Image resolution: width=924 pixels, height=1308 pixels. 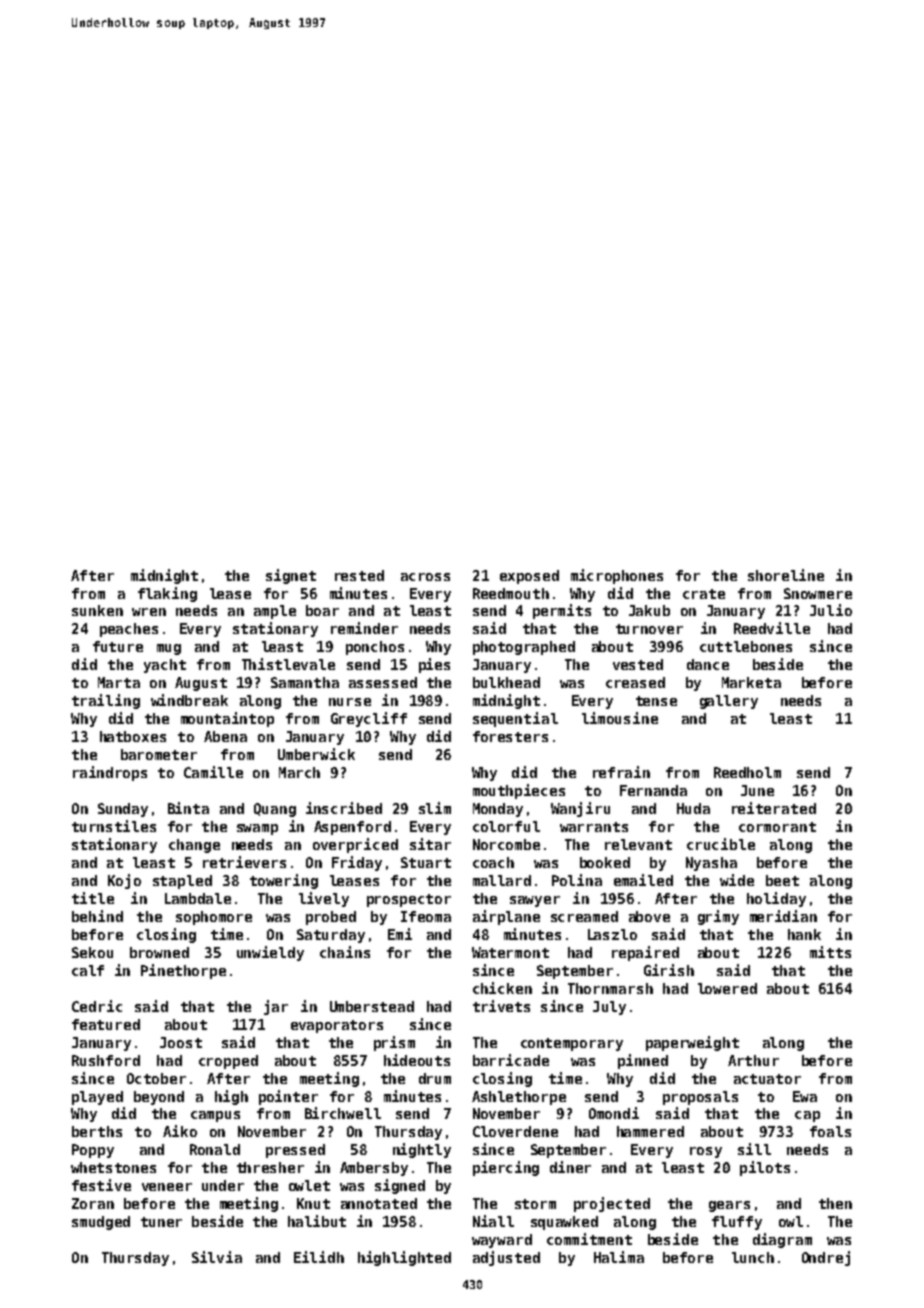 I want to click on smudged, so click(x=101, y=1223).
